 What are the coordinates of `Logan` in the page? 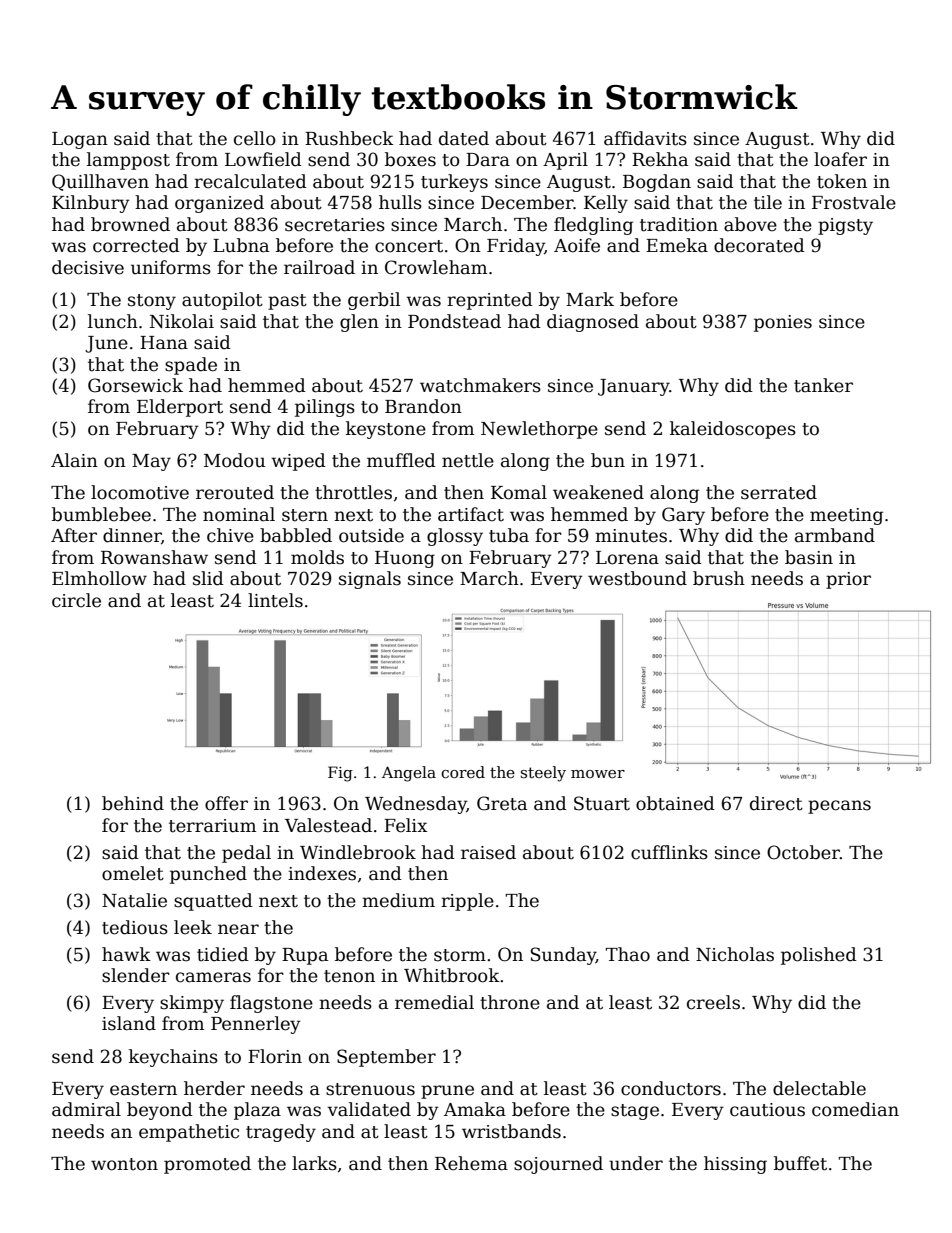 It's located at (80, 140).
